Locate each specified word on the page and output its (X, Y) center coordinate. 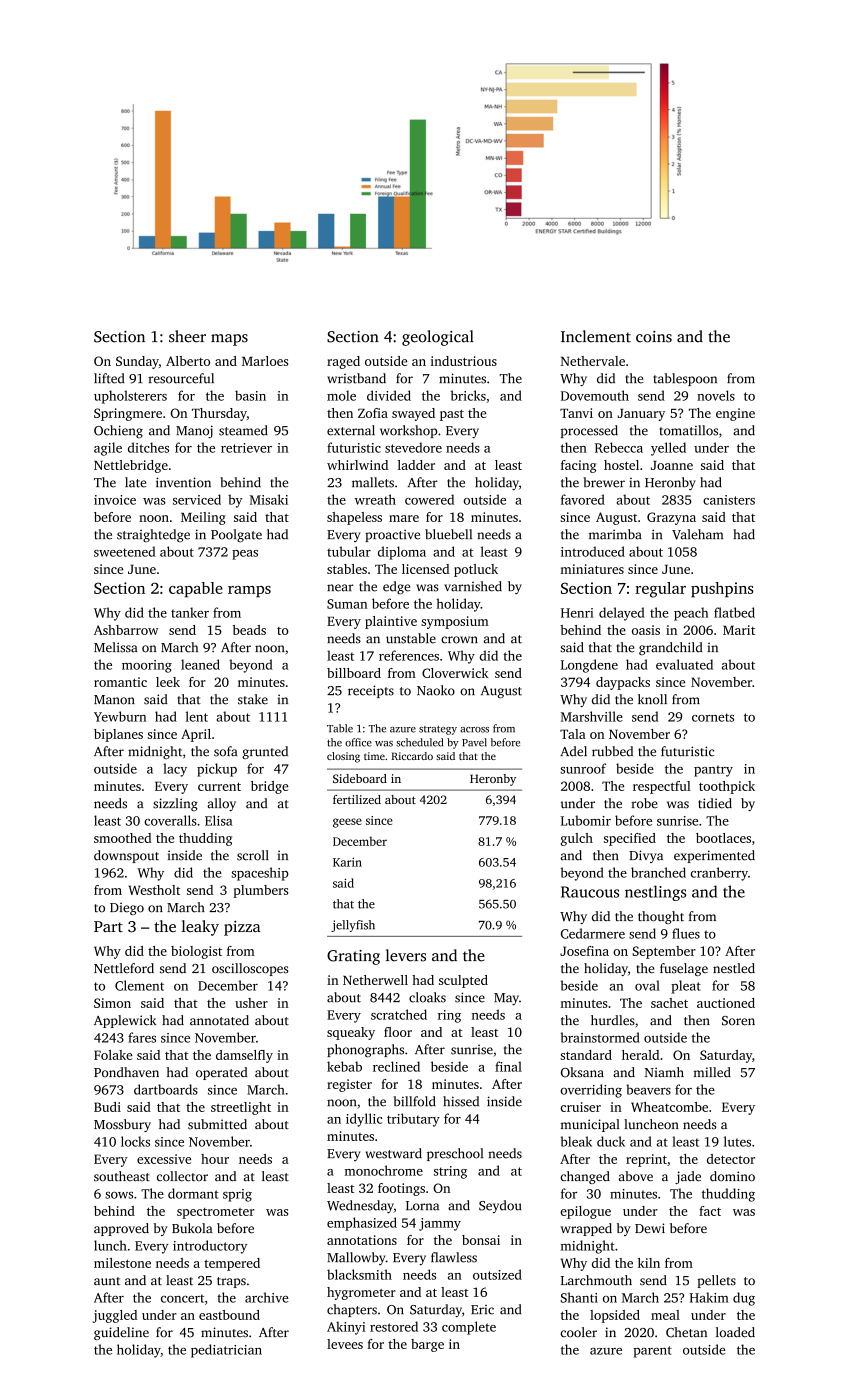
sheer (187, 336)
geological (438, 338)
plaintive (391, 622)
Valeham (697, 534)
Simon (112, 1003)
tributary (413, 1120)
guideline (121, 1333)
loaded (735, 1332)
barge (427, 1345)
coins (654, 337)
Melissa (116, 647)
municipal (590, 1125)
